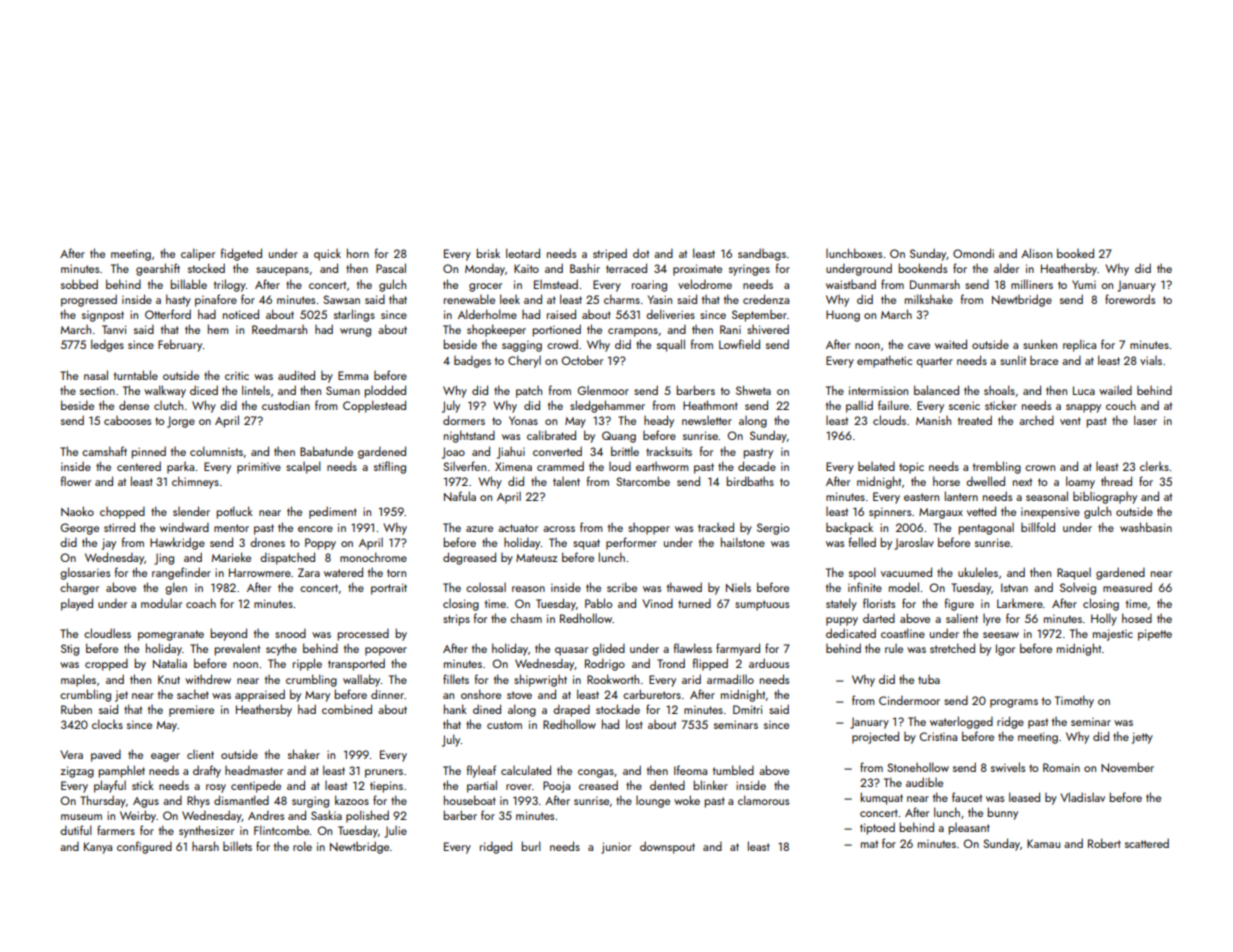 This screenshot has height=952, width=1233. What do you see at coordinates (76, 709) in the screenshot?
I see `Ruben` at bounding box center [76, 709].
